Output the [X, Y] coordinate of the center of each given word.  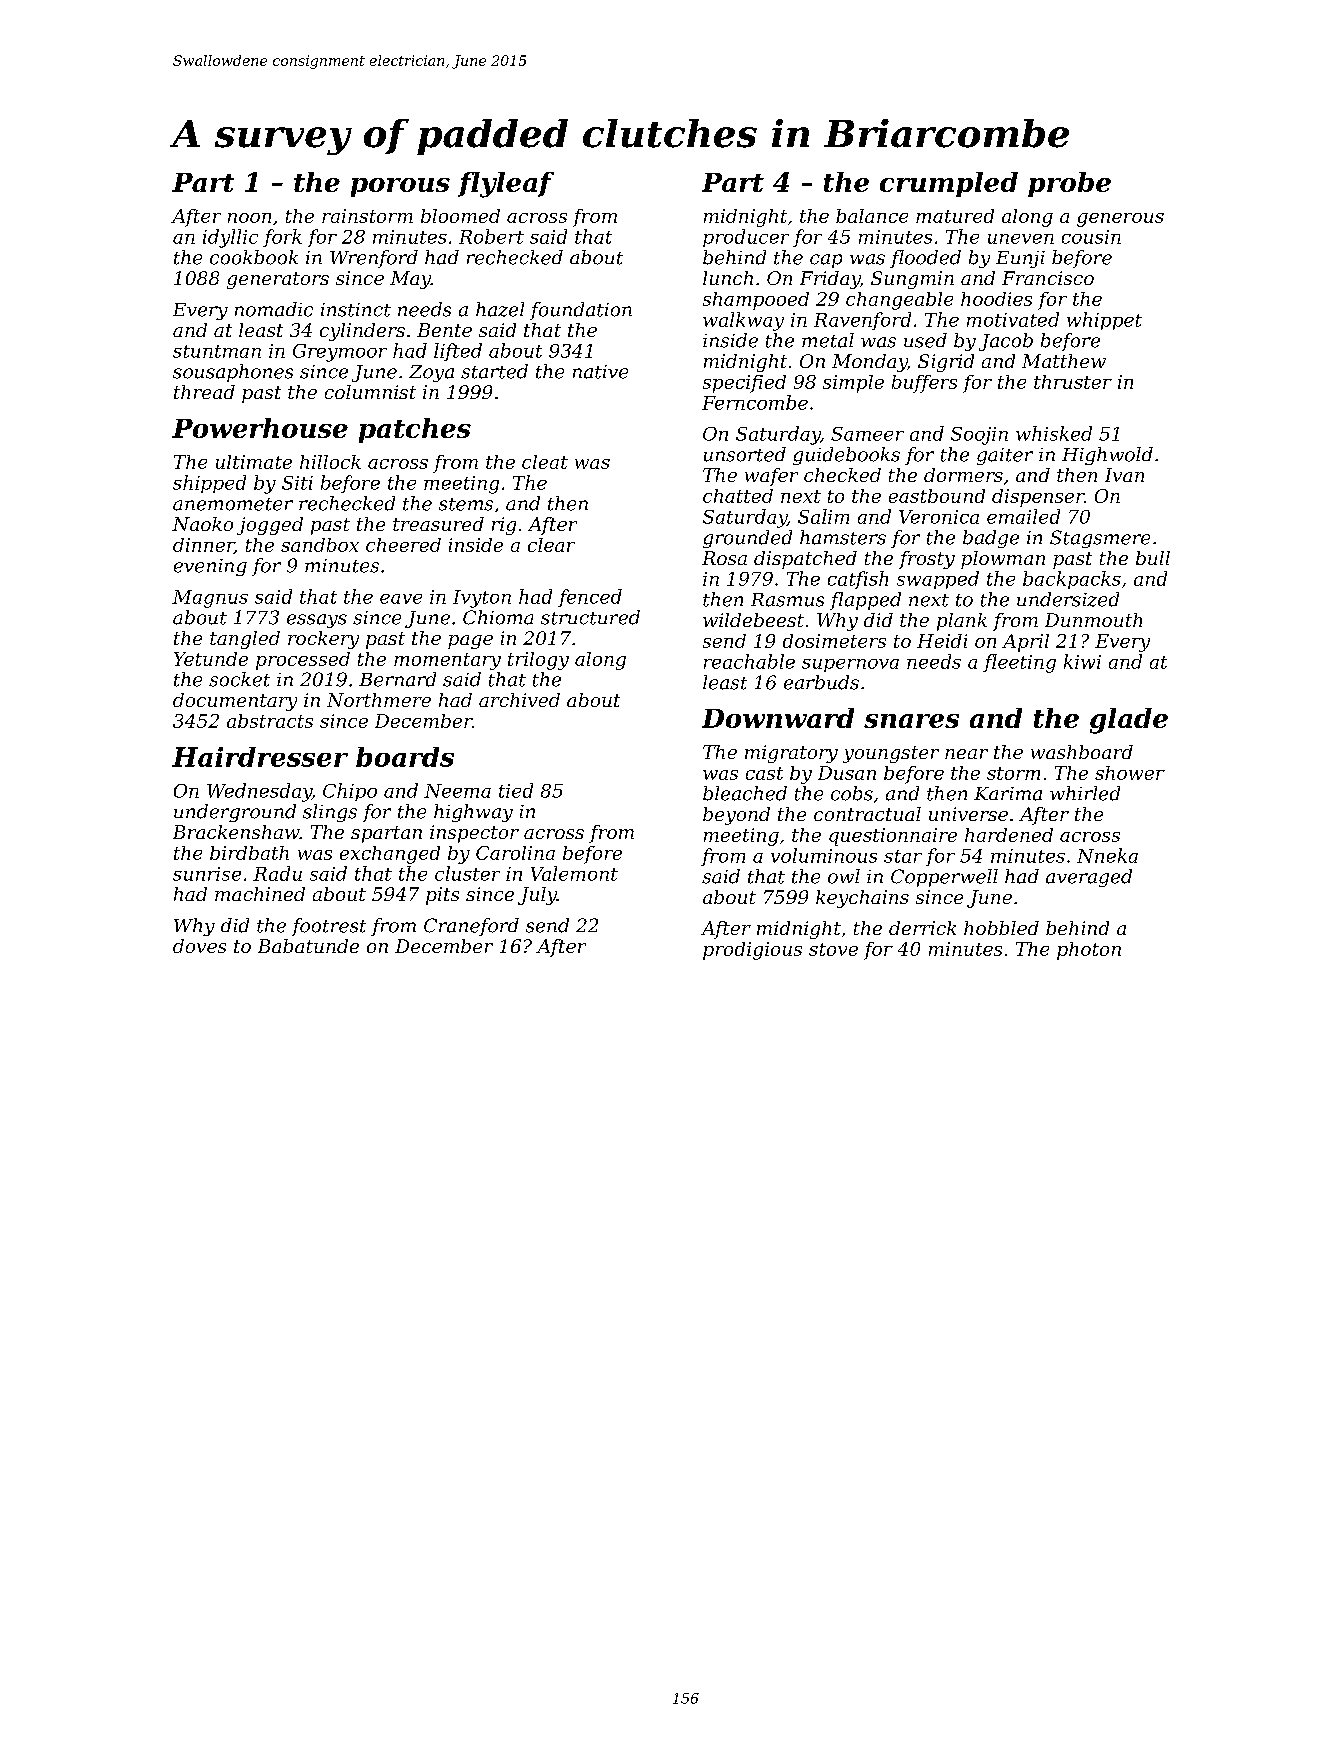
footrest [329, 927]
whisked [1054, 433]
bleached [745, 793]
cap [826, 261]
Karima [1008, 794]
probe [1069, 184]
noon [249, 218]
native [600, 372]
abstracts [270, 721]
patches [415, 430]
